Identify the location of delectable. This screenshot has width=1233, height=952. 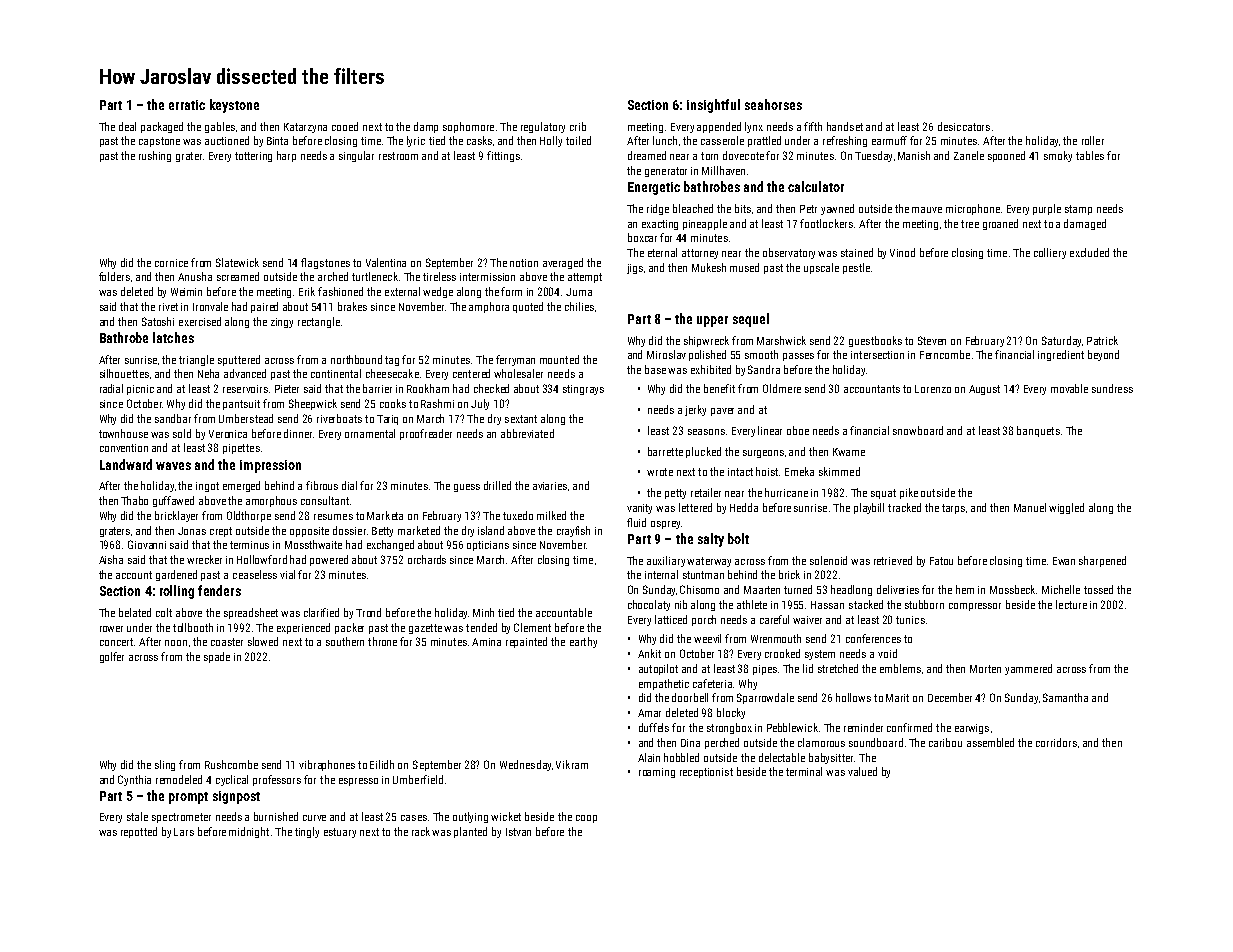
(782, 757).
